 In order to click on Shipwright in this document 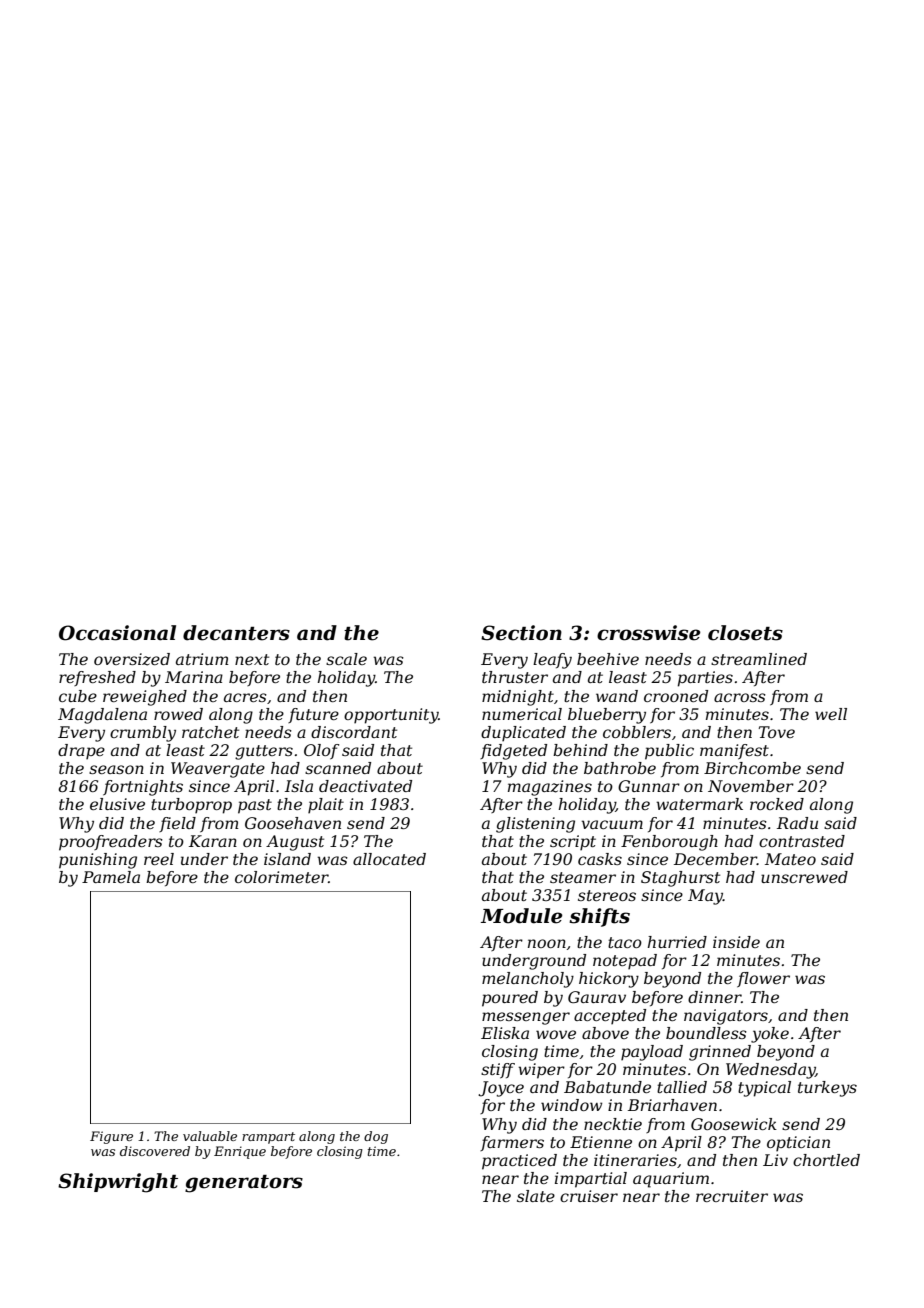, I will do `click(118, 1183)`.
